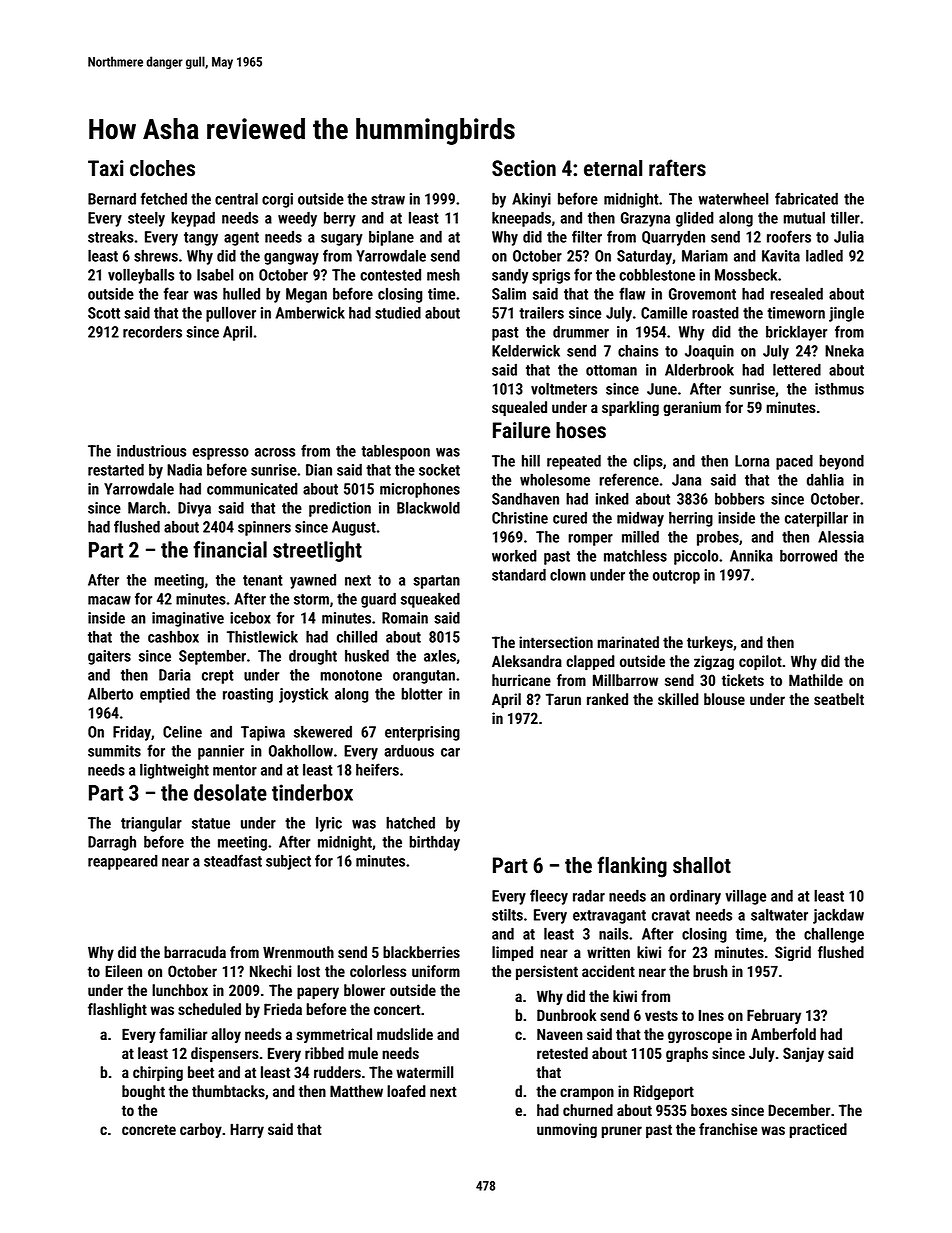 This screenshot has height=1233, width=952. What do you see at coordinates (377, 769) in the screenshot?
I see `heifers` at bounding box center [377, 769].
